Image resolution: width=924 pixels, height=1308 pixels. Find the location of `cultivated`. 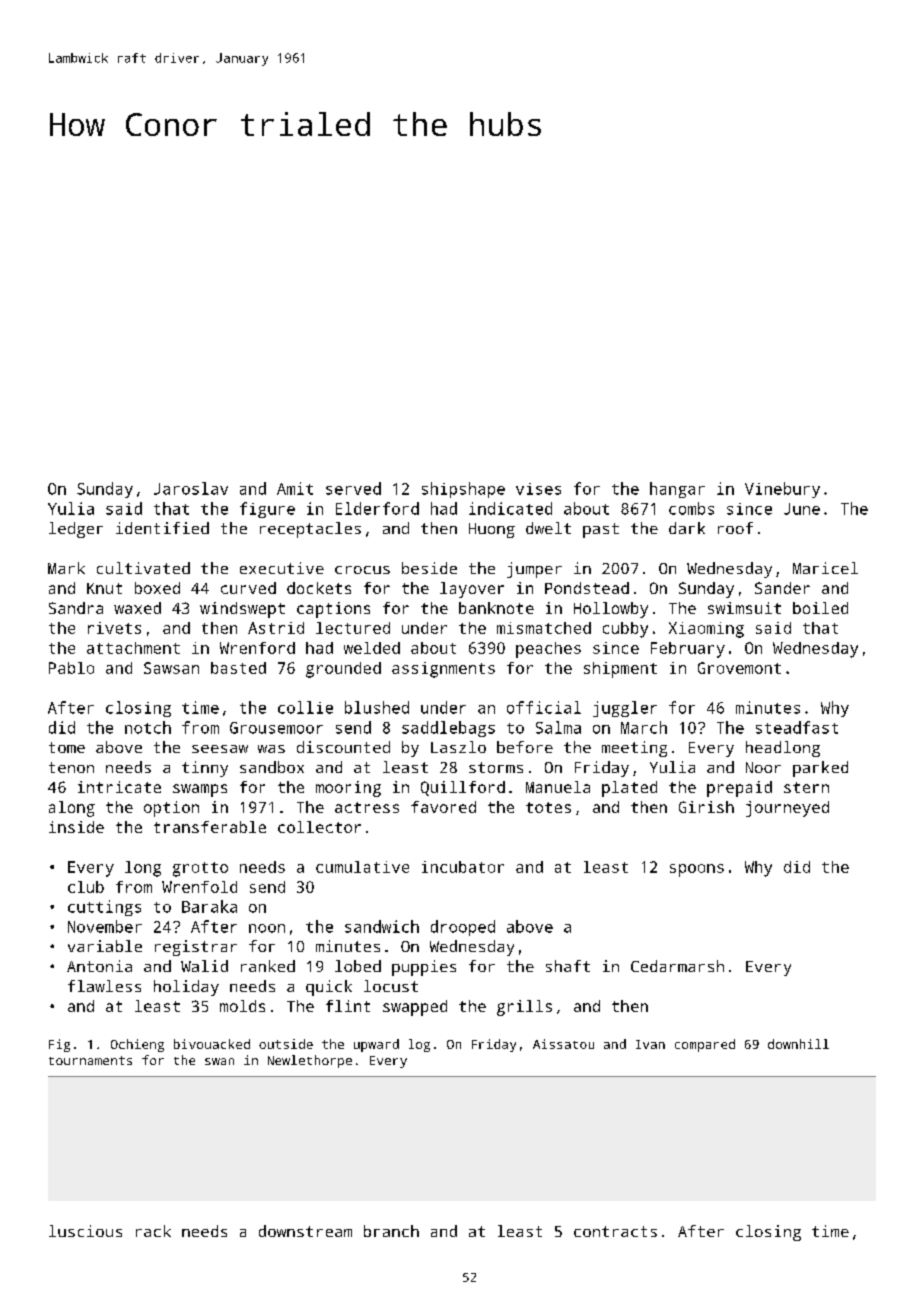

cultivated is located at coordinates (143, 568).
